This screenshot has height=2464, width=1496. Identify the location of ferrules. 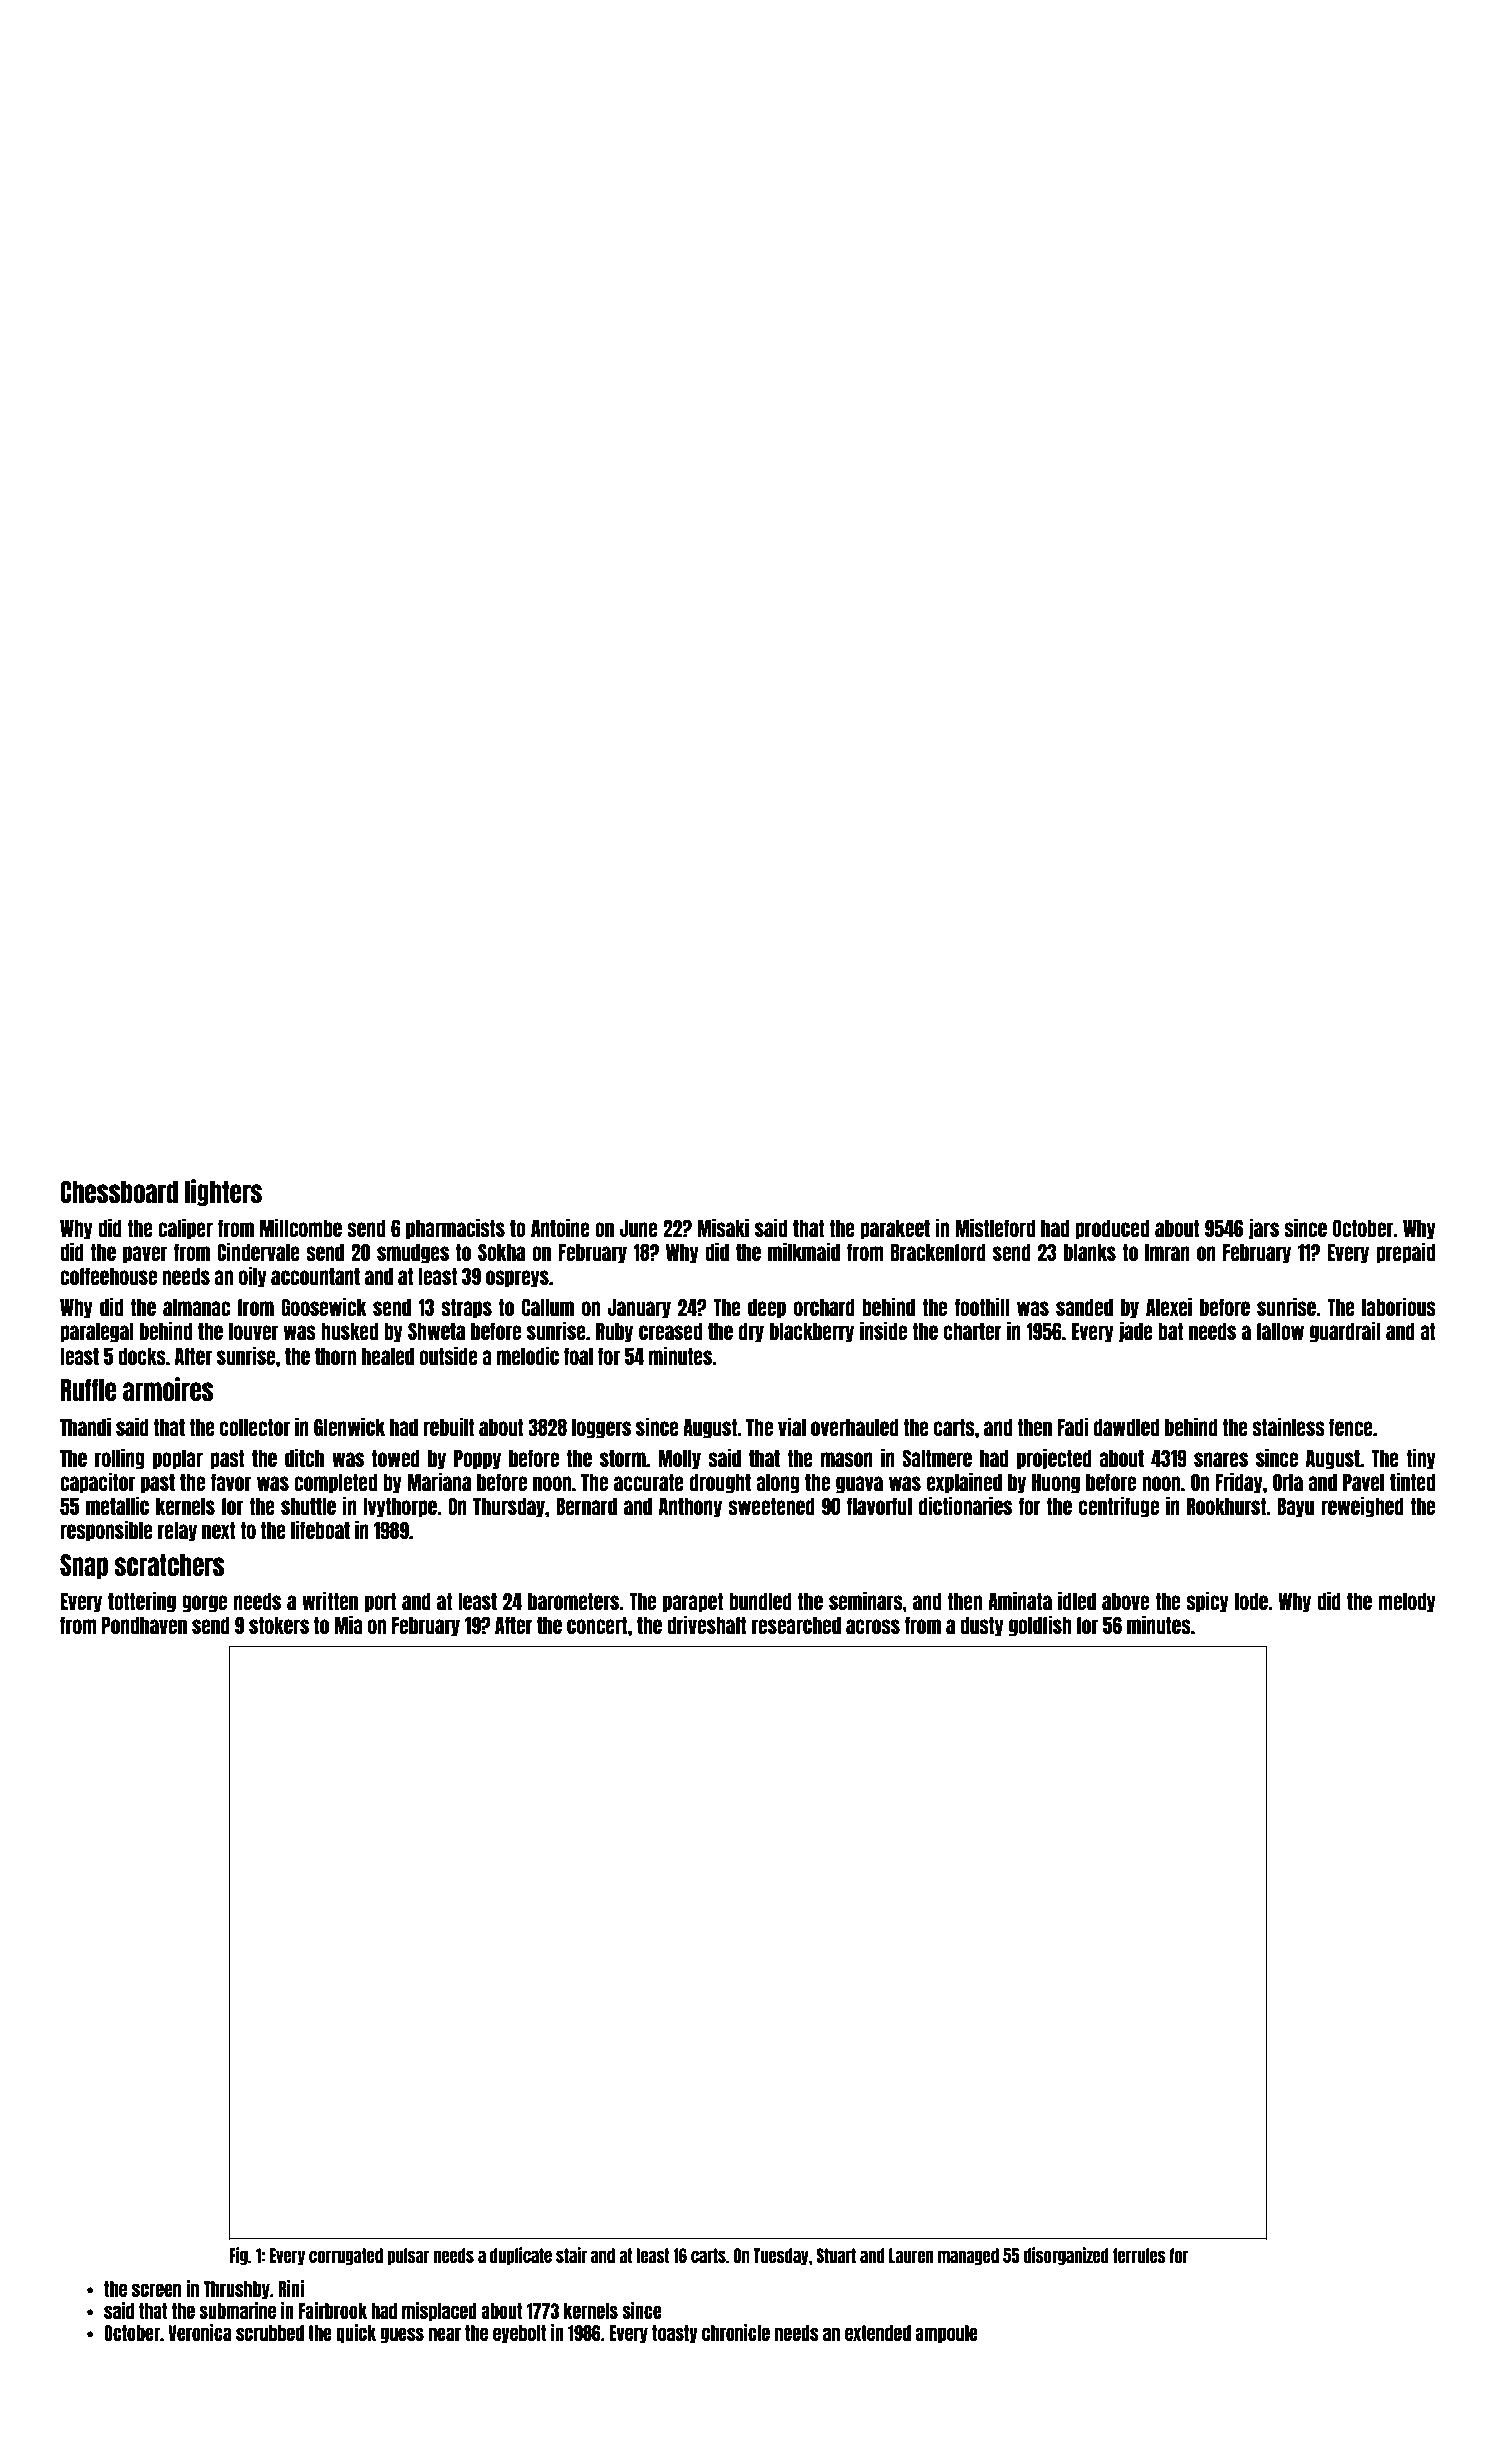
(1139, 2255).
